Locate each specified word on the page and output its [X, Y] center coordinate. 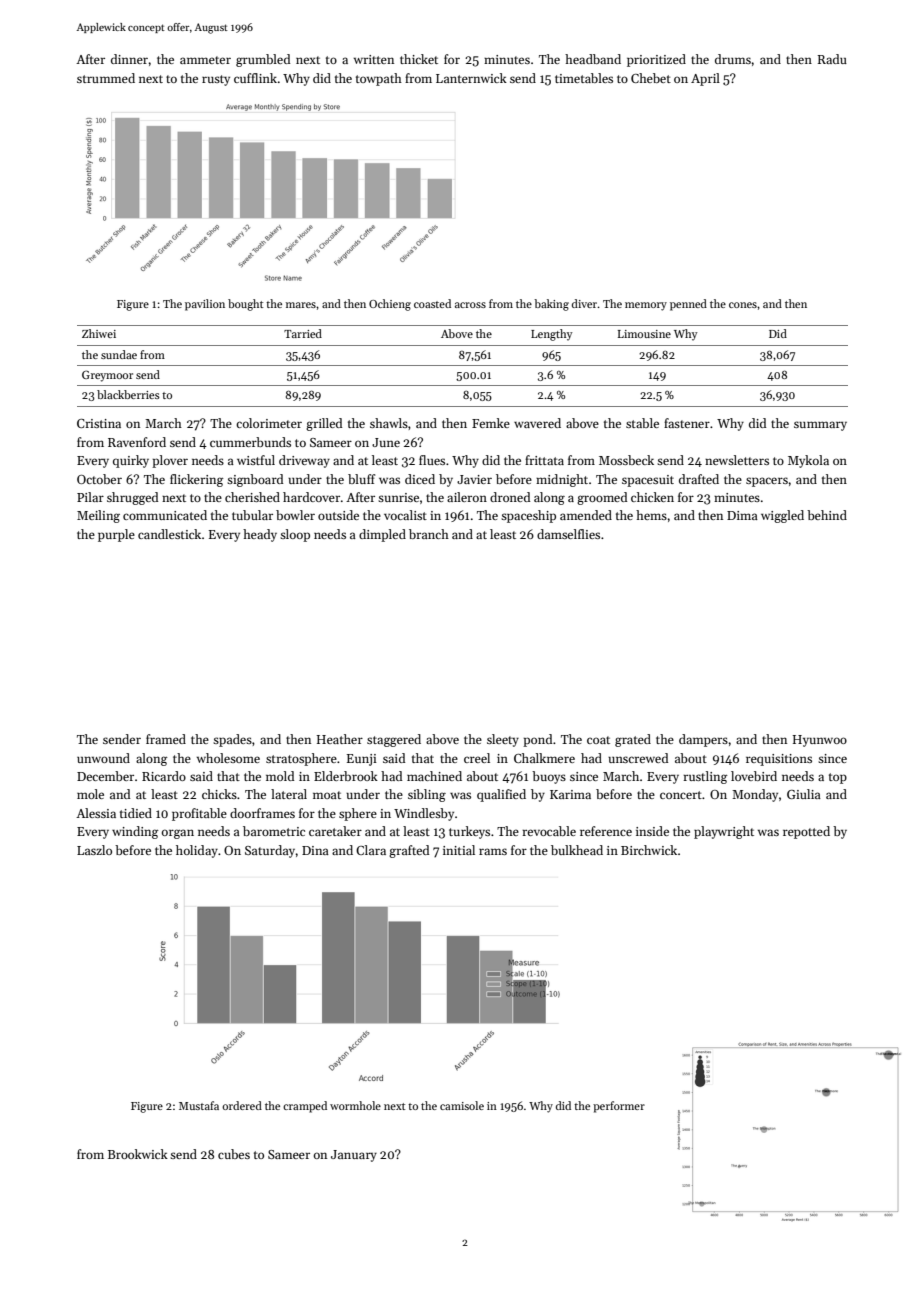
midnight [562, 480]
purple [116, 535]
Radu [832, 59]
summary [820, 426]
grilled [324, 424]
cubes [234, 1154]
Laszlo [94, 850]
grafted [409, 851]
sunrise [398, 497]
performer [619, 1107]
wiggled [782, 516]
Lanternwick [471, 78]
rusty [216, 80]
